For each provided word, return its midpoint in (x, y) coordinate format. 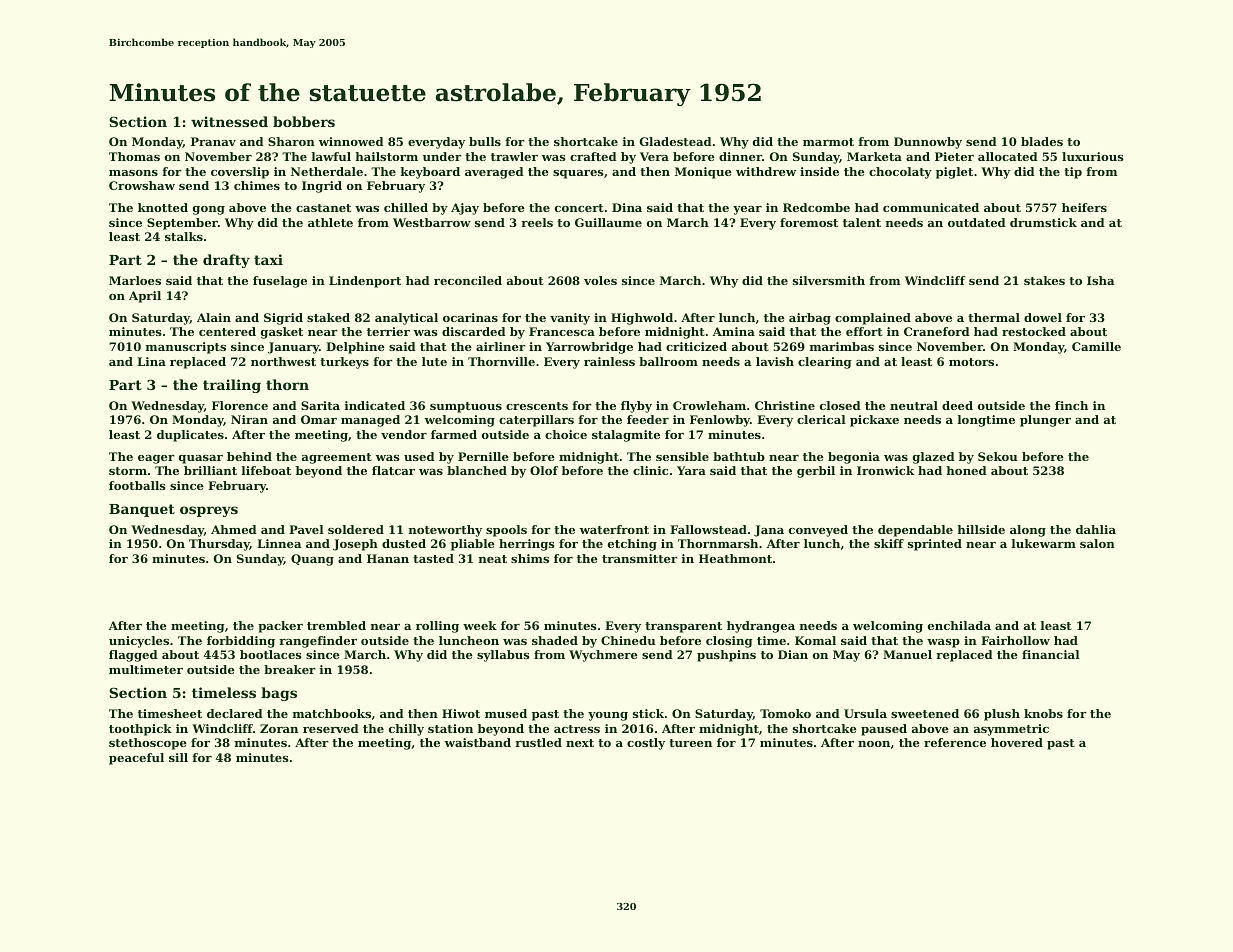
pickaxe (874, 421)
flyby (636, 407)
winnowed (351, 141)
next (580, 743)
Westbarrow (432, 222)
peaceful (136, 759)
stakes (1044, 280)
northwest (283, 361)
